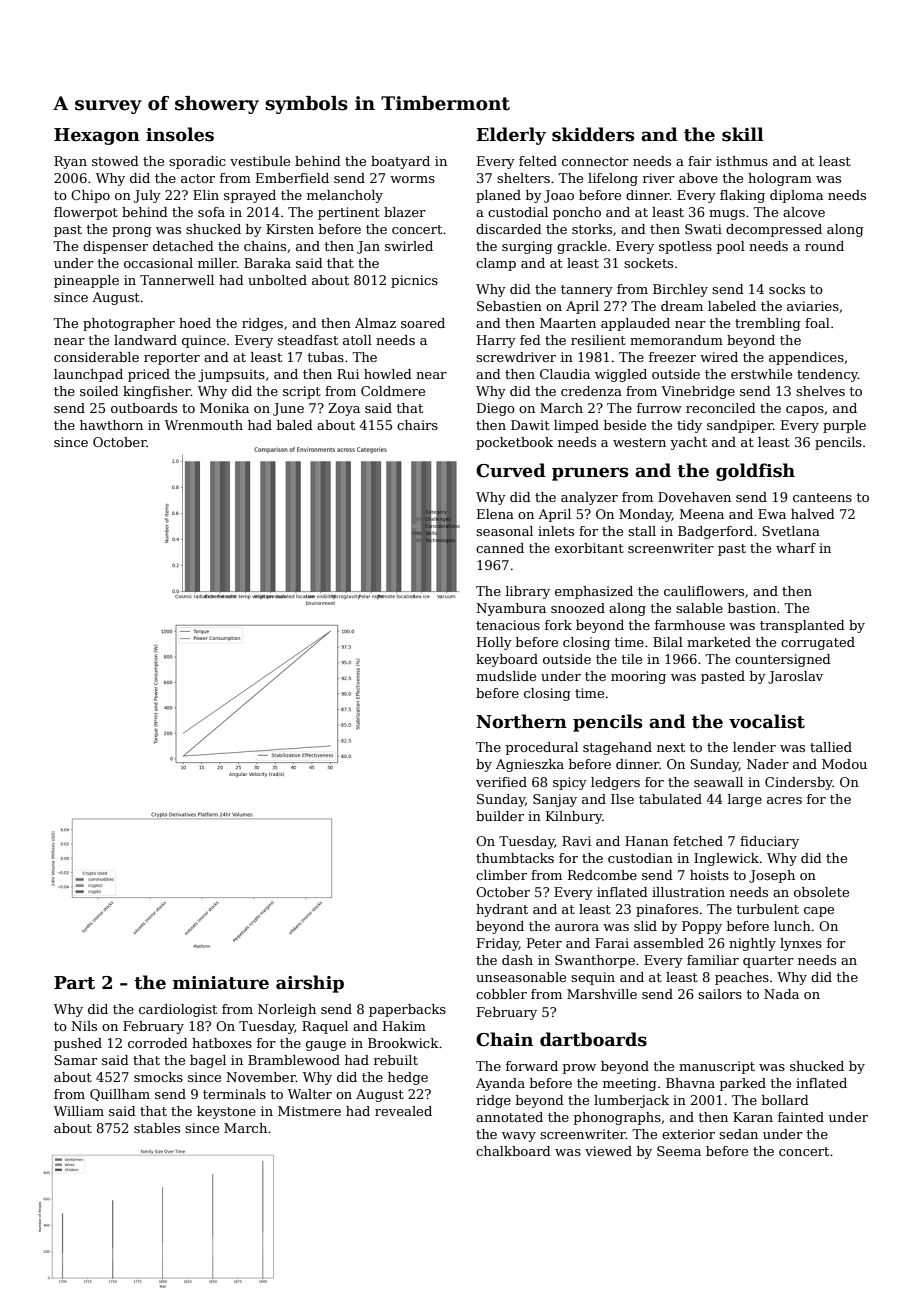 The height and width of the page is (1308, 924). What do you see at coordinates (500, 548) in the page?
I see `canned` at bounding box center [500, 548].
